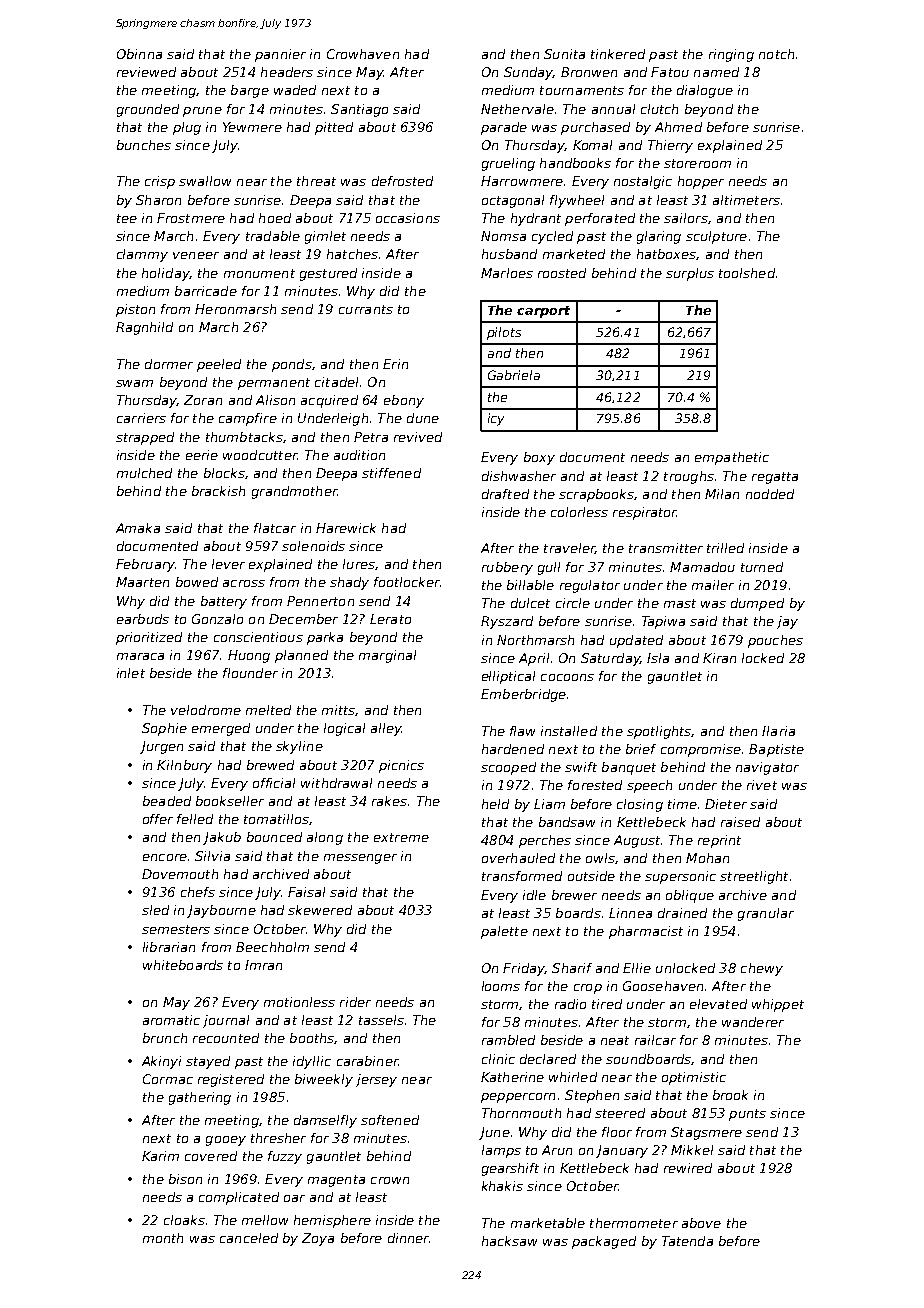 This screenshot has height=1308, width=924. What do you see at coordinates (268, 710) in the screenshot?
I see `melted` at bounding box center [268, 710].
